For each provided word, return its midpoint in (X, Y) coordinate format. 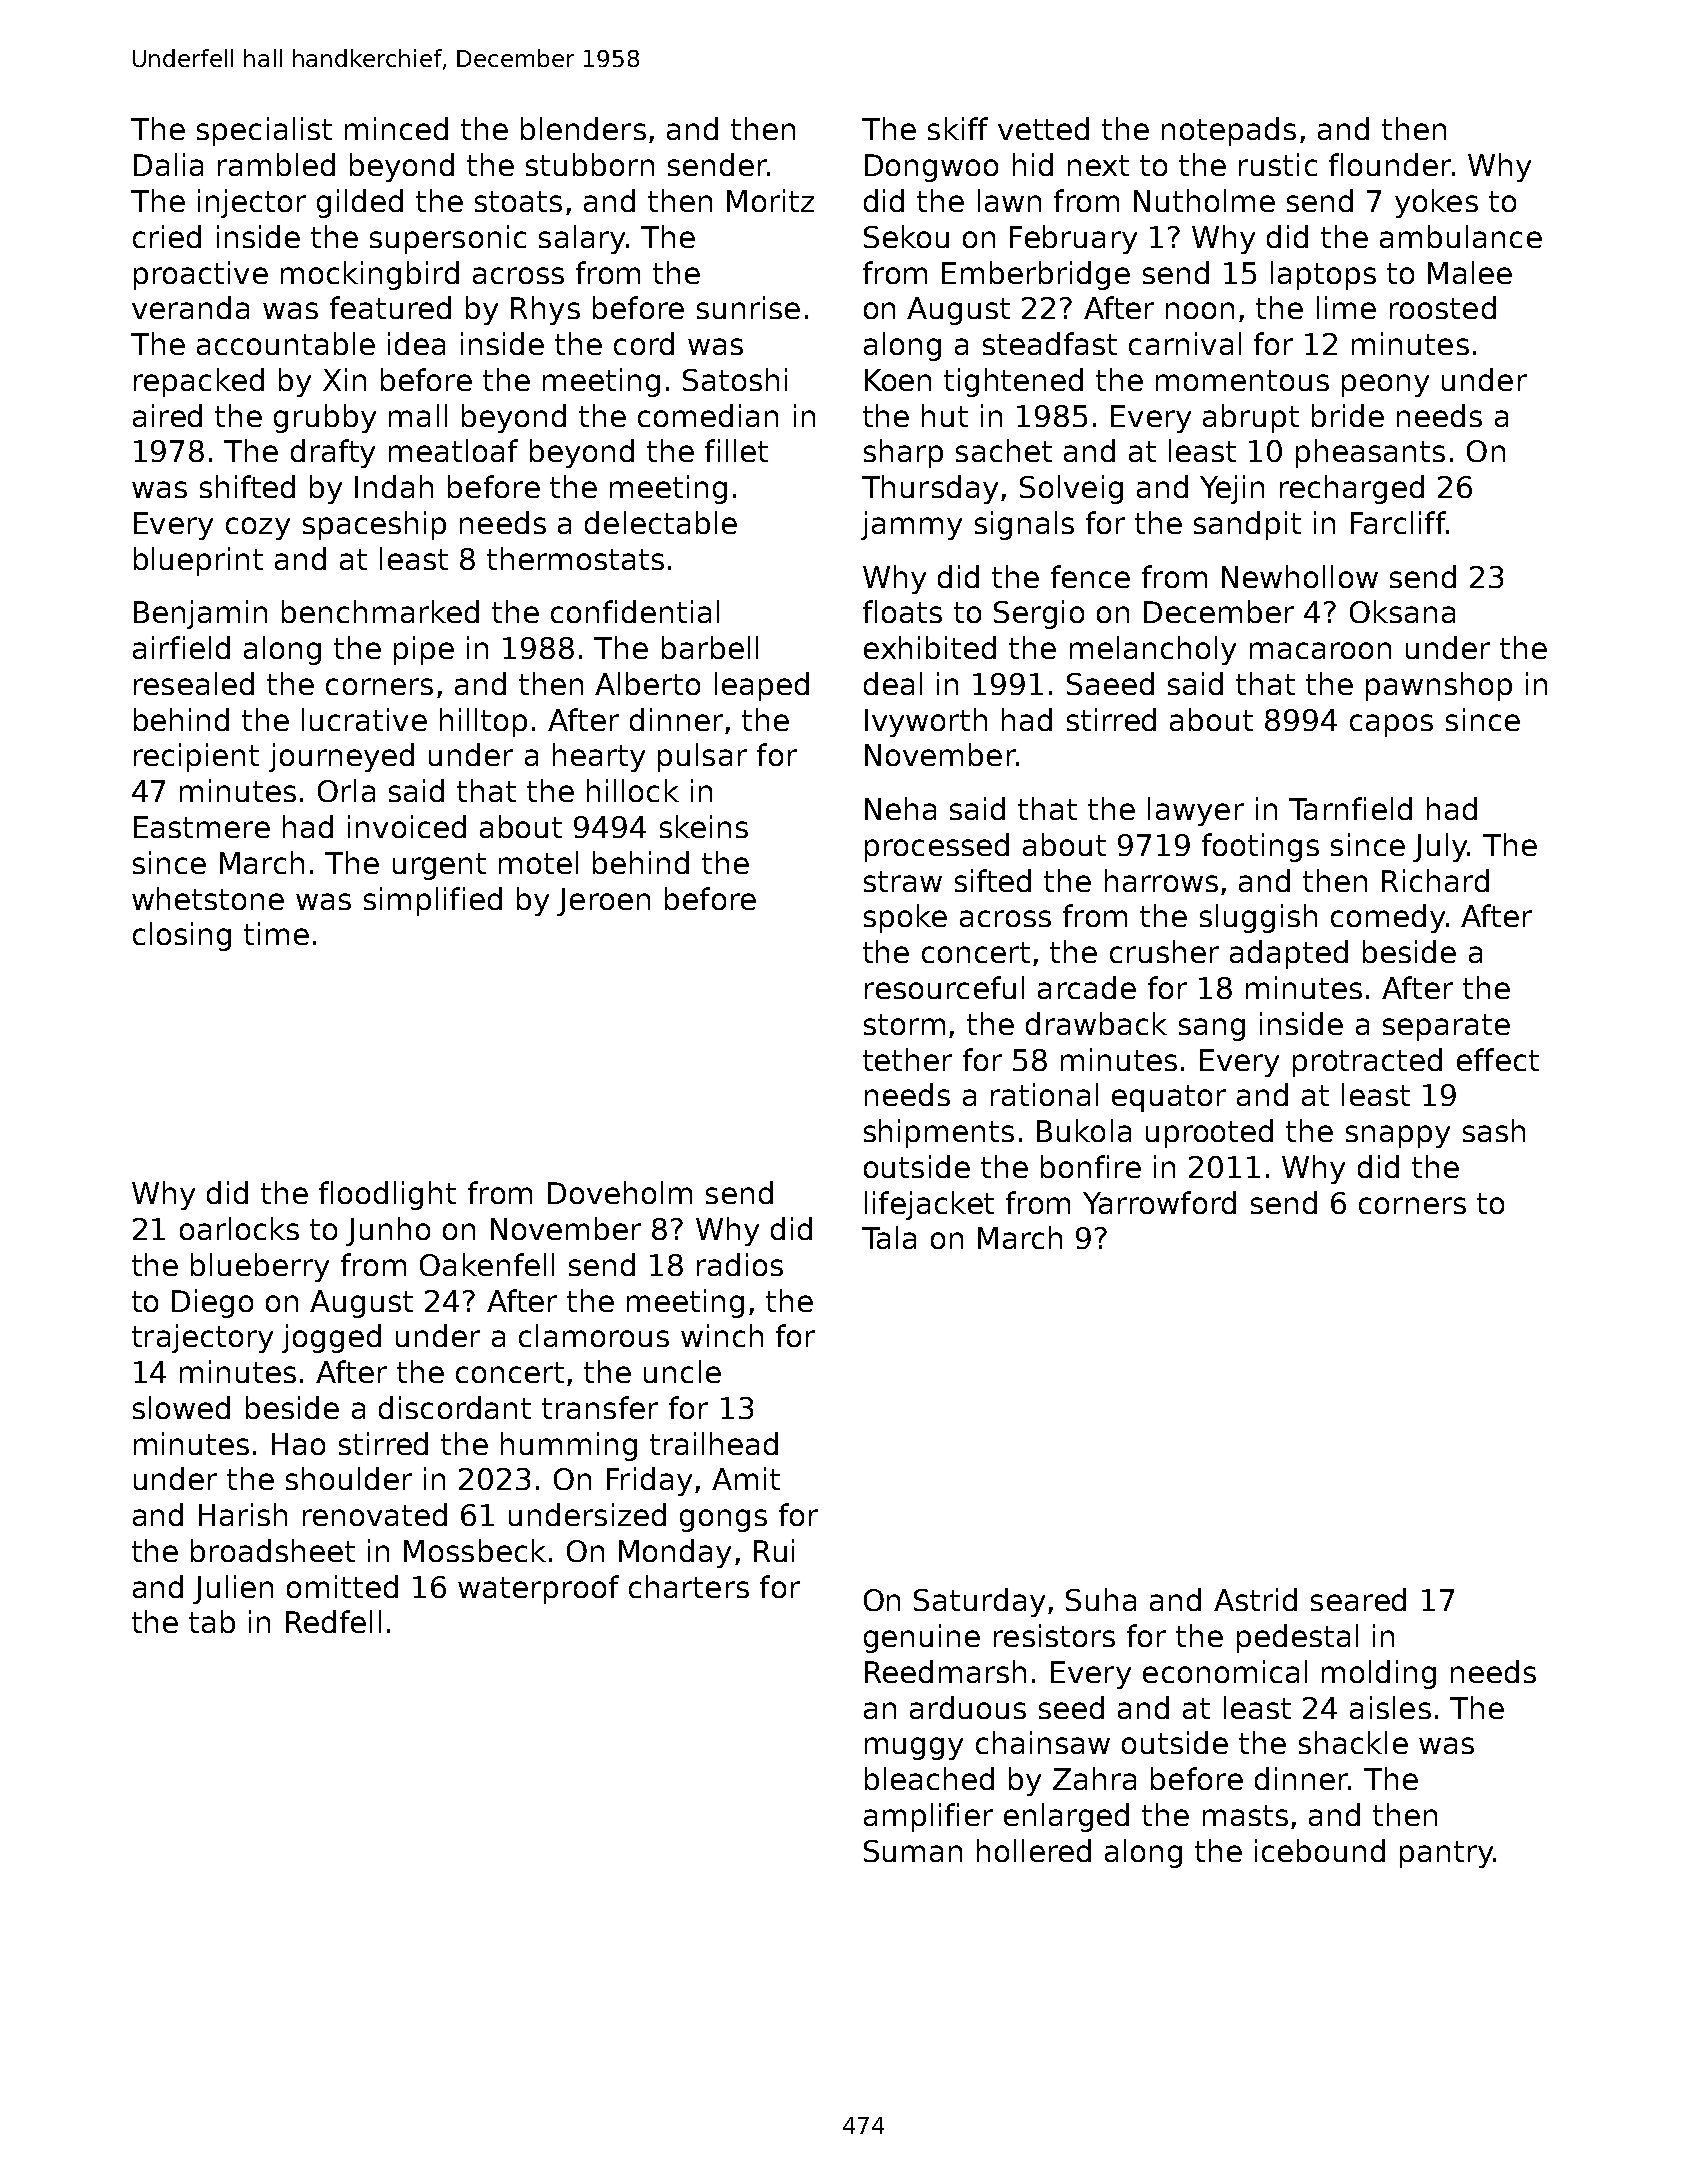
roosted (1443, 307)
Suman (913, 1851)
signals (1024, 525)
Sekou (906, 236)
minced (396, 128)
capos (1391, 725)
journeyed (341, 757)
